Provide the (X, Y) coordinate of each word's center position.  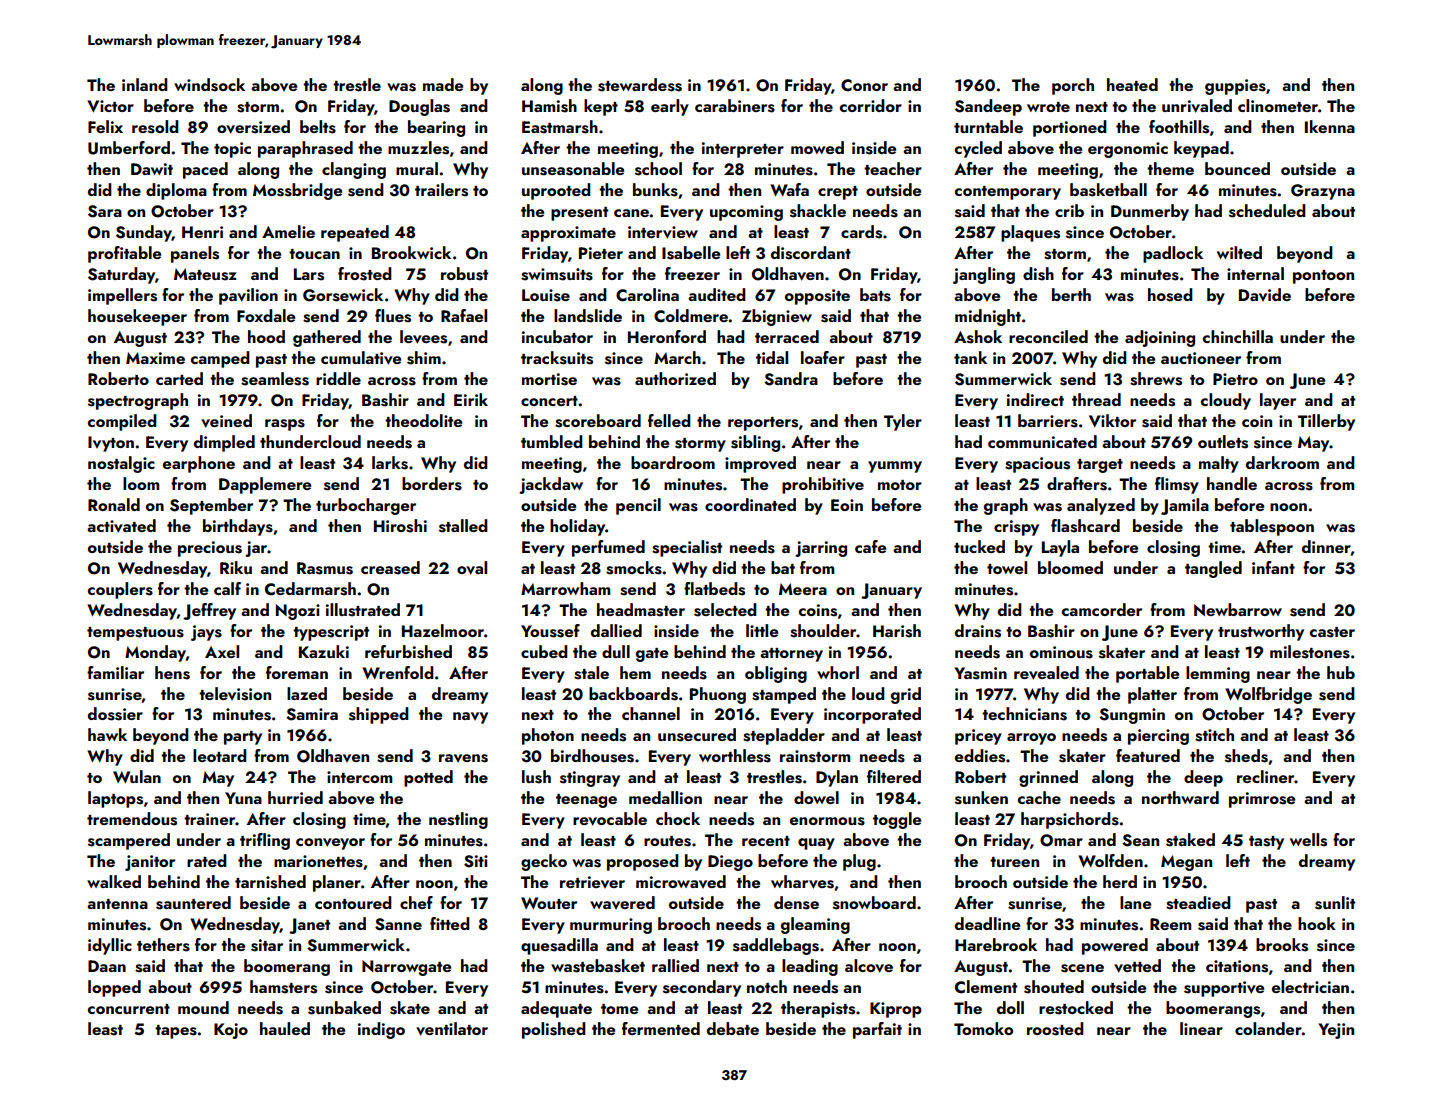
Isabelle (691, 253)
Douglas (419, 107)
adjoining (1160, 338)
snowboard (874, 903)
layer (1278, 401)
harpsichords (1070, 820)
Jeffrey (209, 611)
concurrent (129, 1009)
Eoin (847, 505)
